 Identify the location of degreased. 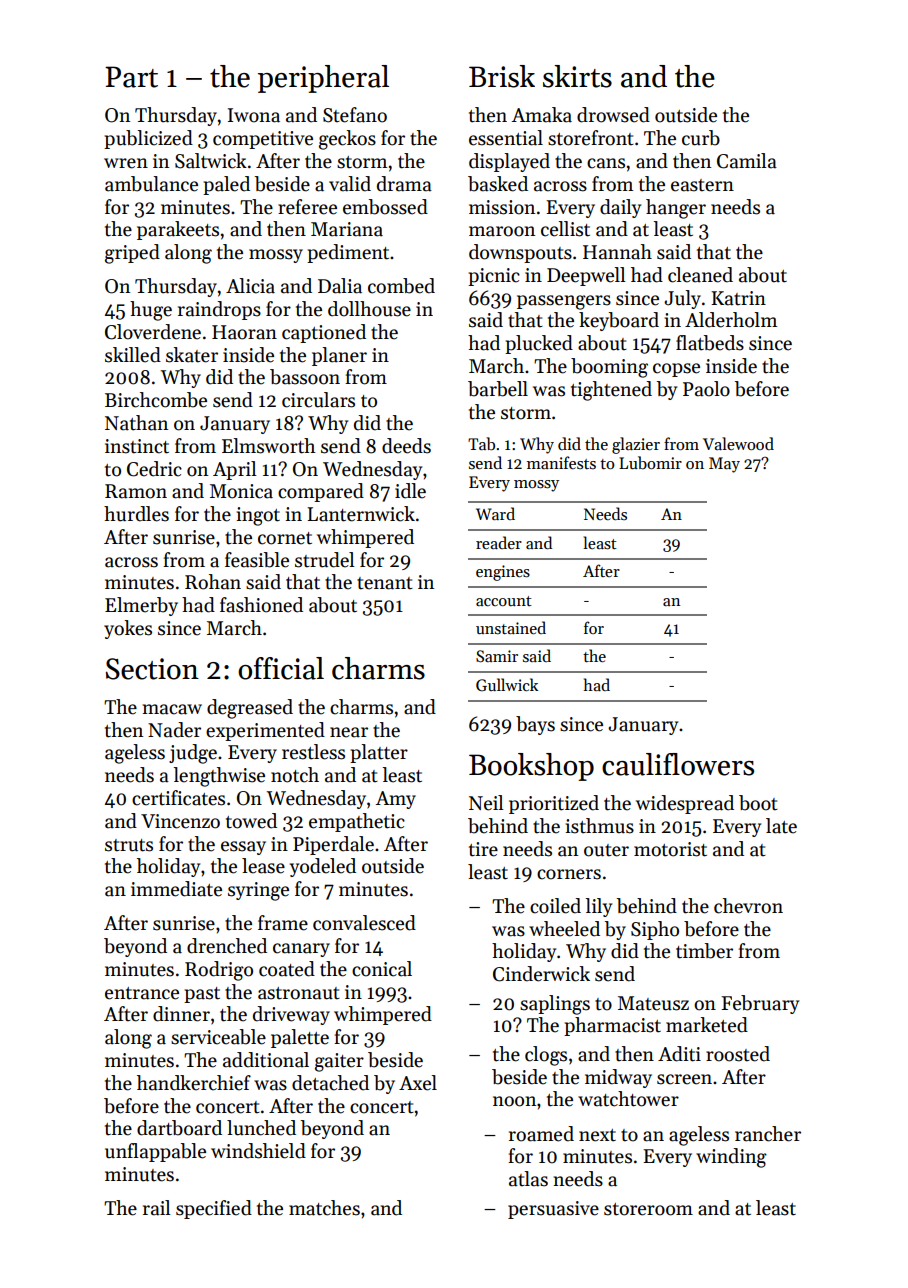
(250, 709).
